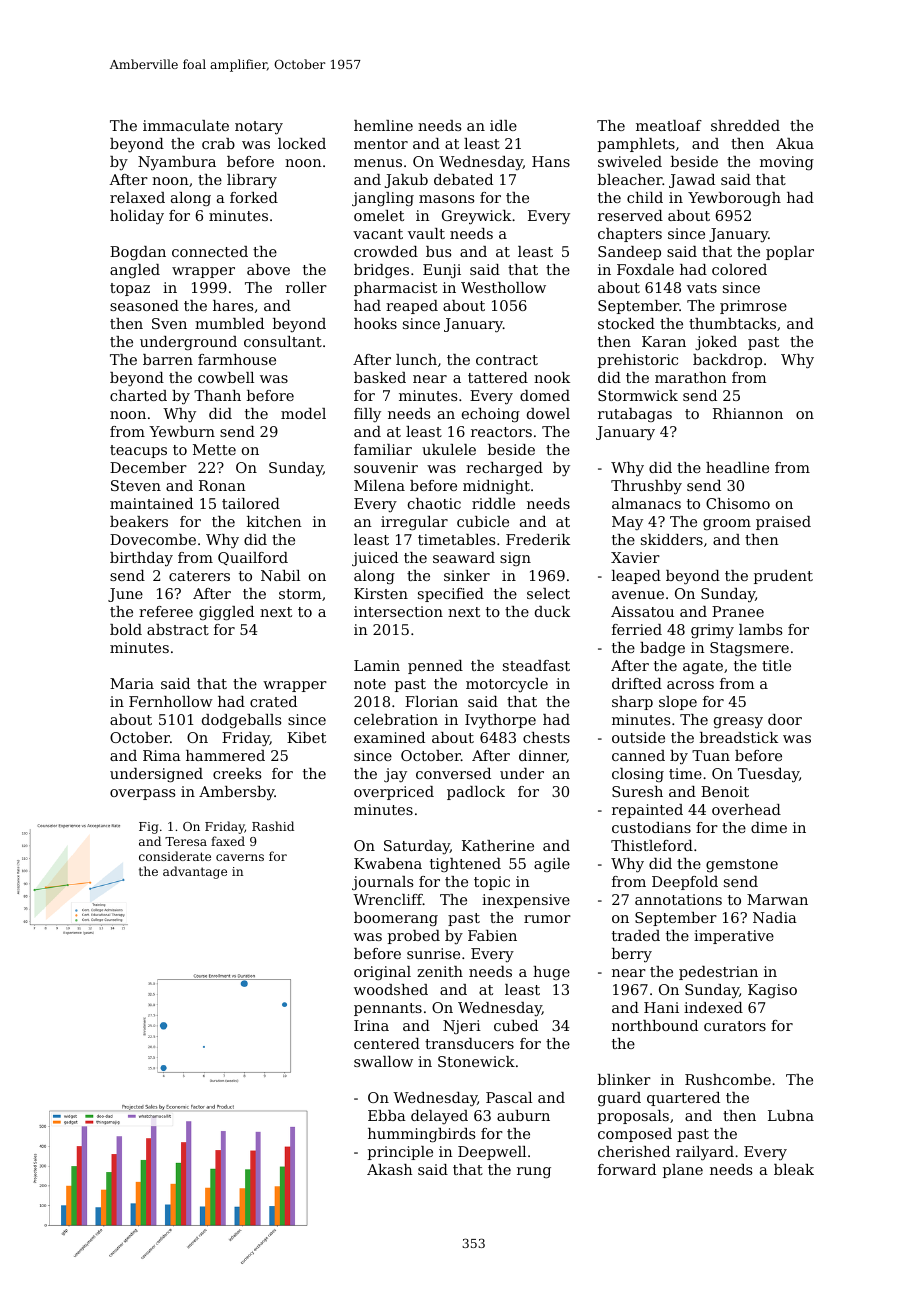 The height and width of the screenshot is (1308, 924). Describe the element at coordinates (669, 125) in the screenshot. I see `meatloaf` at that location.
